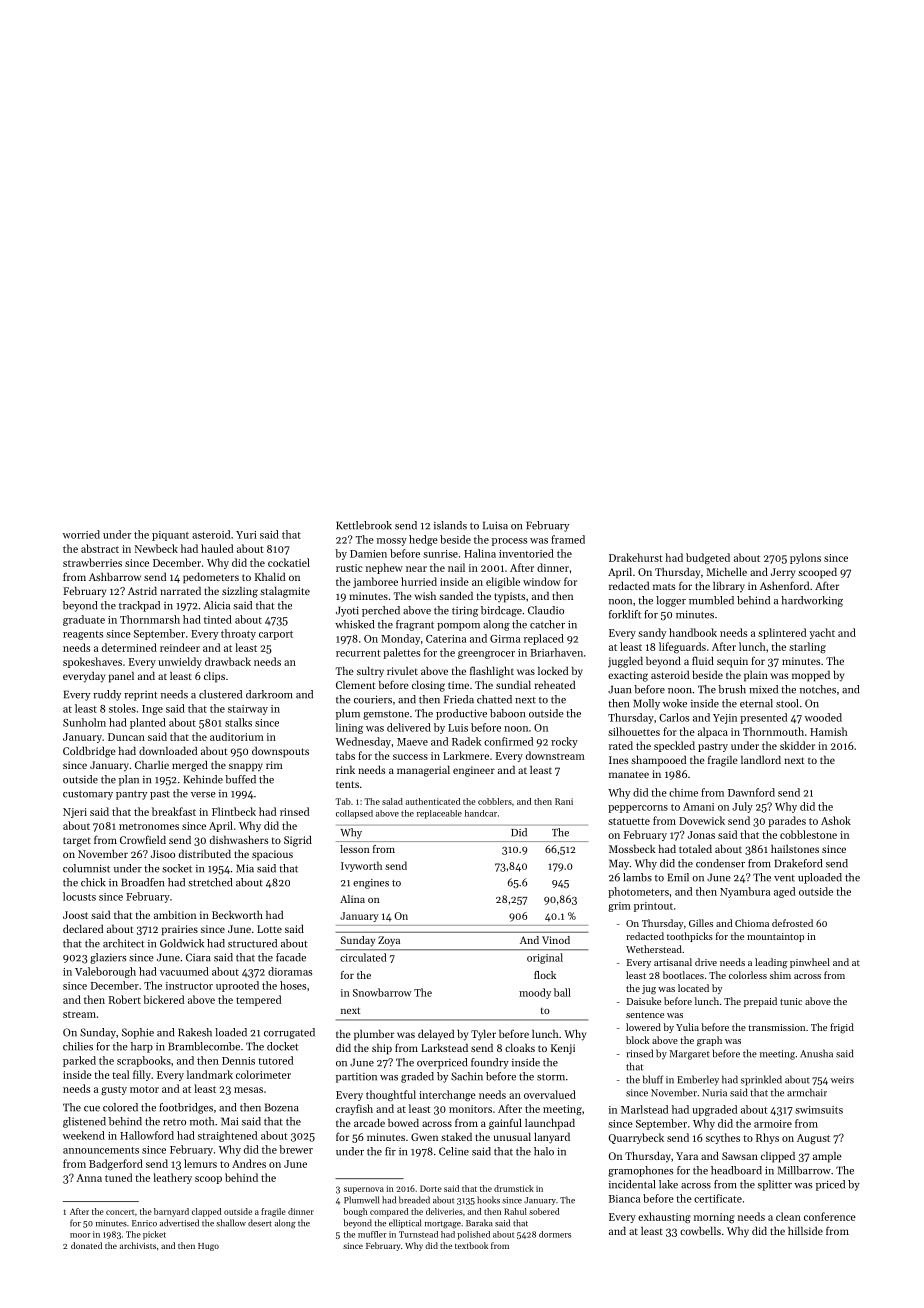 The width and height of the screenshot is (924, 1308). I want to click on budgeted, so click(708, 559).
